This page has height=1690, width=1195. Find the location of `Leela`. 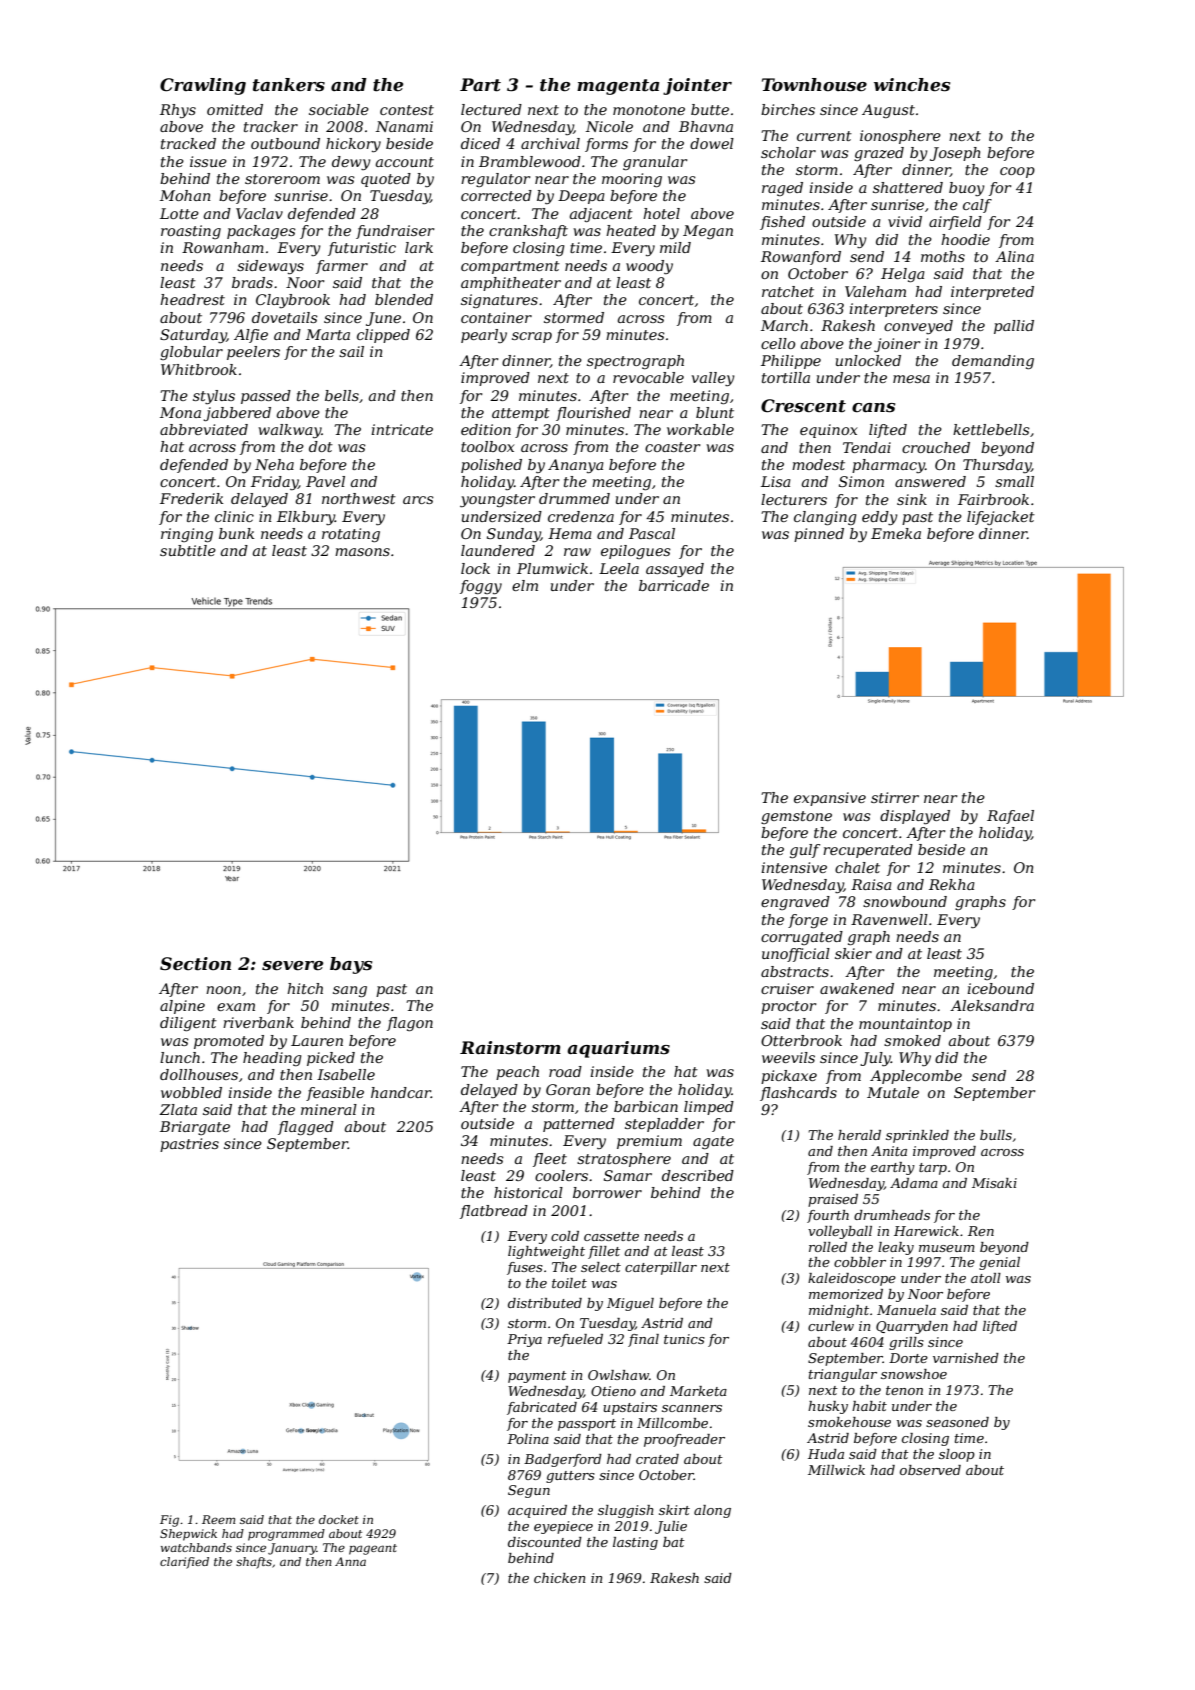

Leela is located at coordinates (619, 568).
